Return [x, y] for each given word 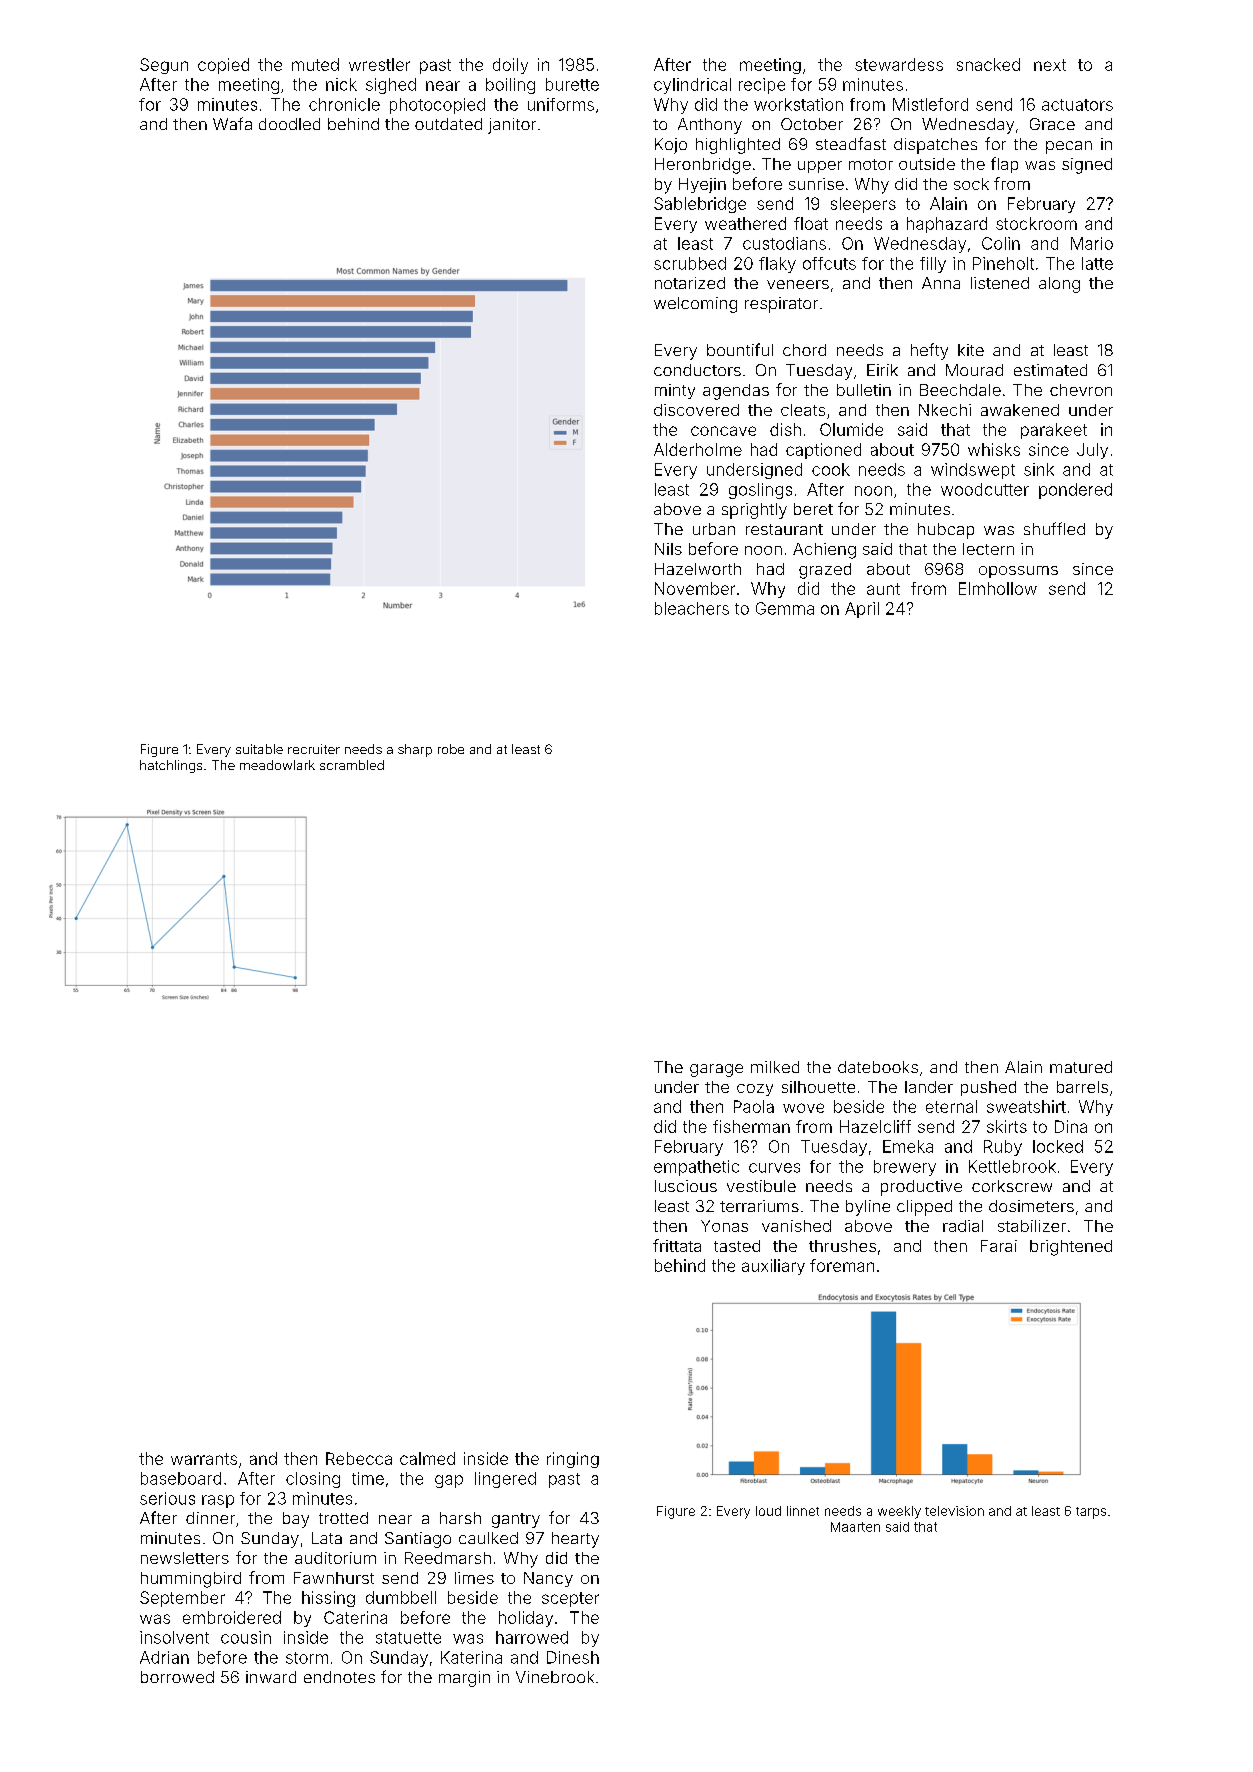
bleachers [692, 608]
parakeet [1054, 431]
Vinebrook [555, 1677]
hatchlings [171, 766]
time [368, 1478]
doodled [289, 124]
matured [1081, 1067]
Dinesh [573, 1657]
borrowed [177, 1677]
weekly [899, 1512]
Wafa [232, 123]
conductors [697, 370]
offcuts [829, 263]
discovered [696, 410]
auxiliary [773, 1267]
